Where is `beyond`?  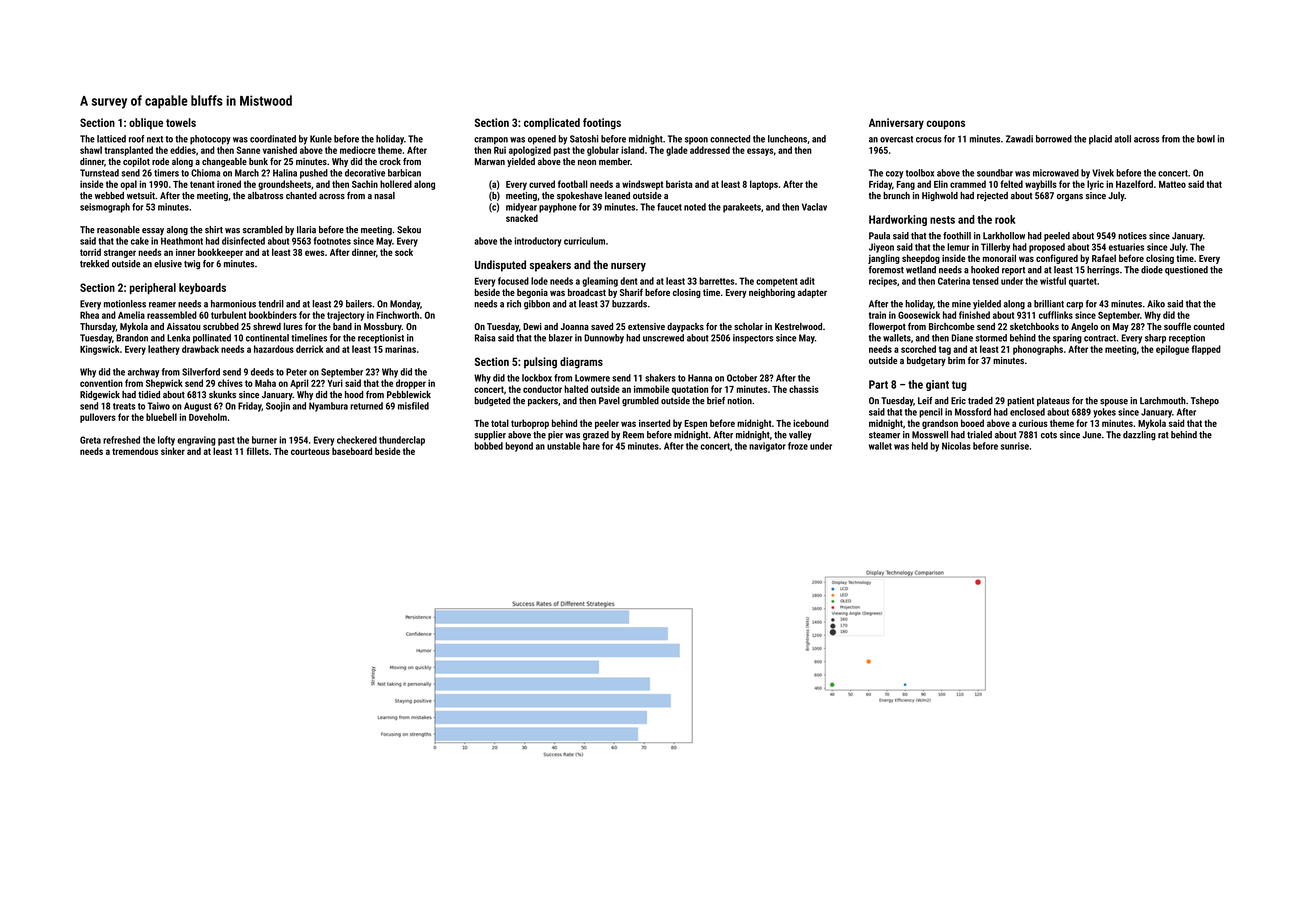
beyond is located at coordinates (519, 447).
